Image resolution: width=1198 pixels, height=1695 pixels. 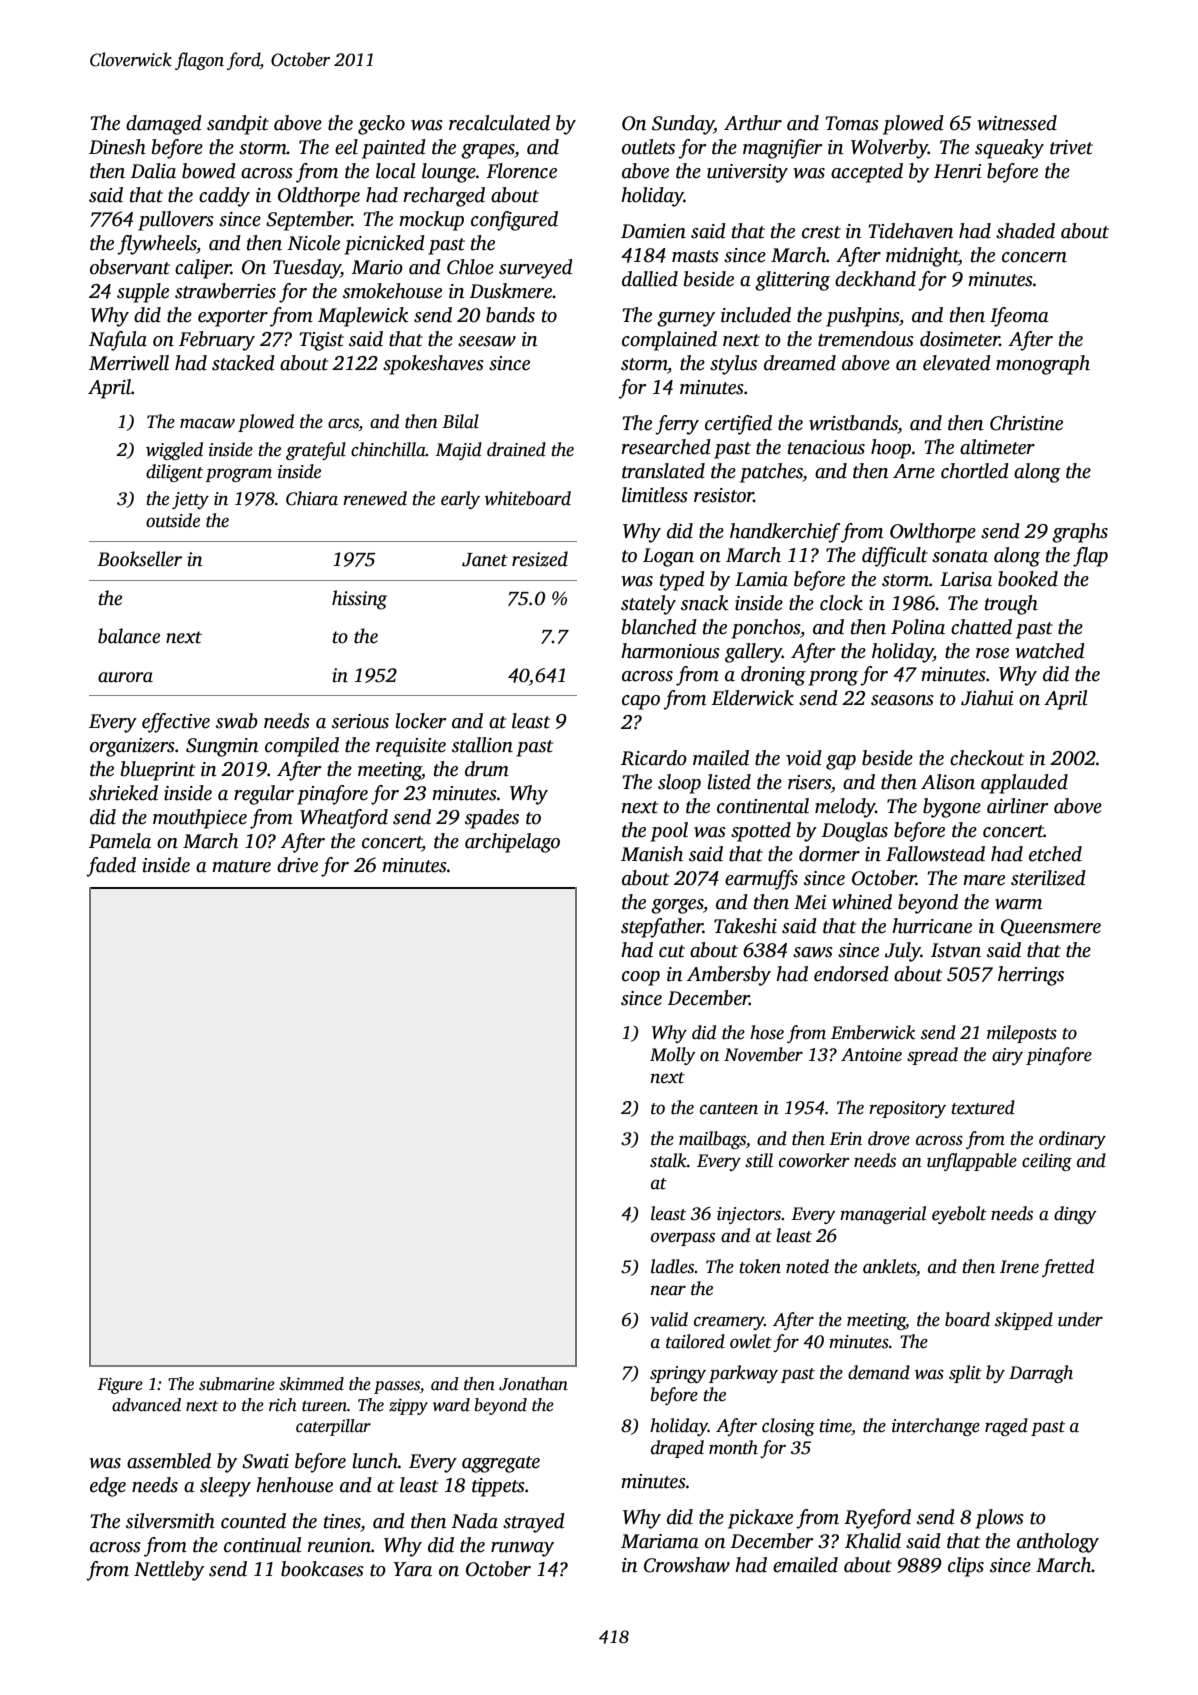 I want to click on gecko, so click(x=381, y=125).
